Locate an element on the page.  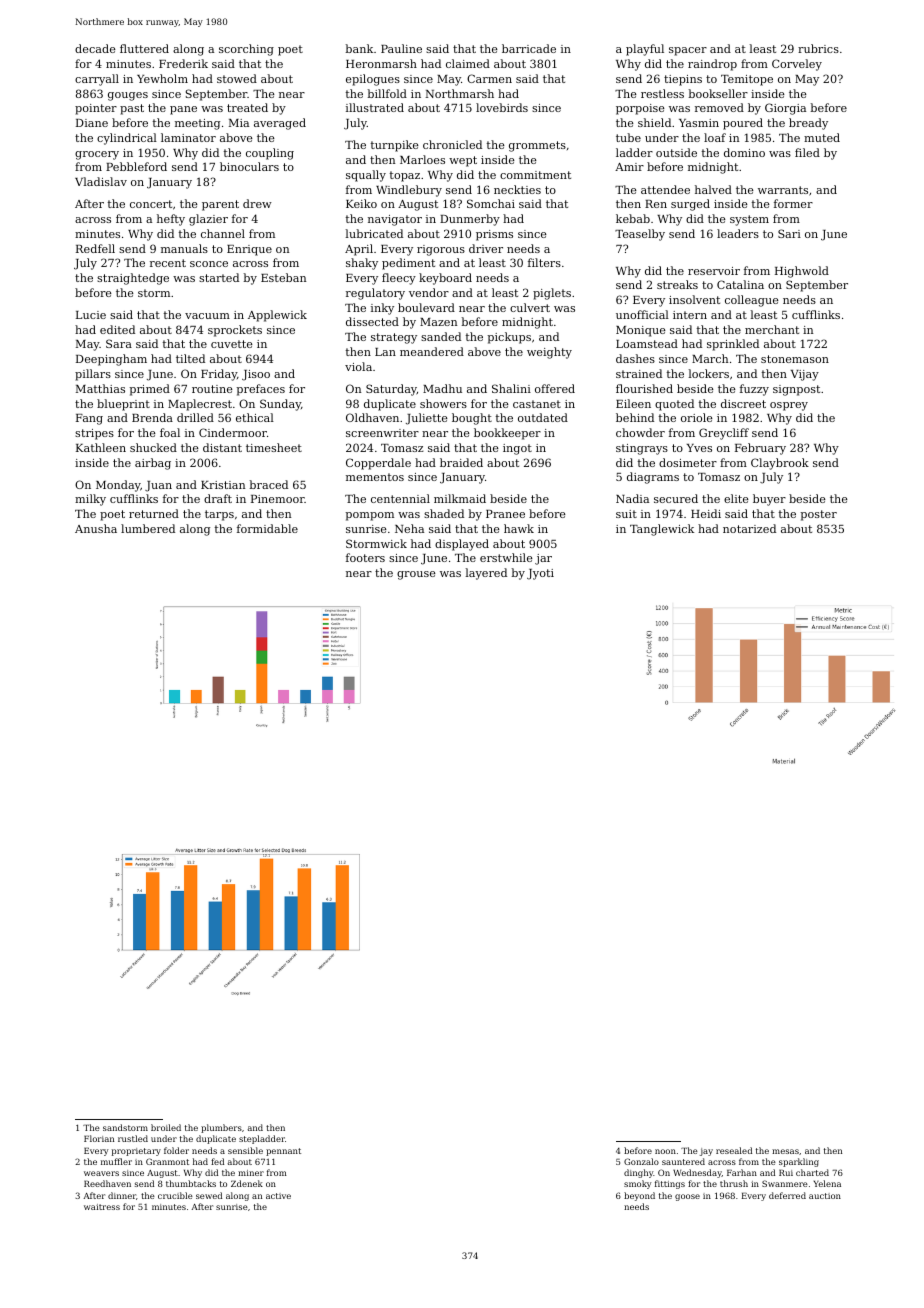
miner is located at coordinates (251, 1173).
